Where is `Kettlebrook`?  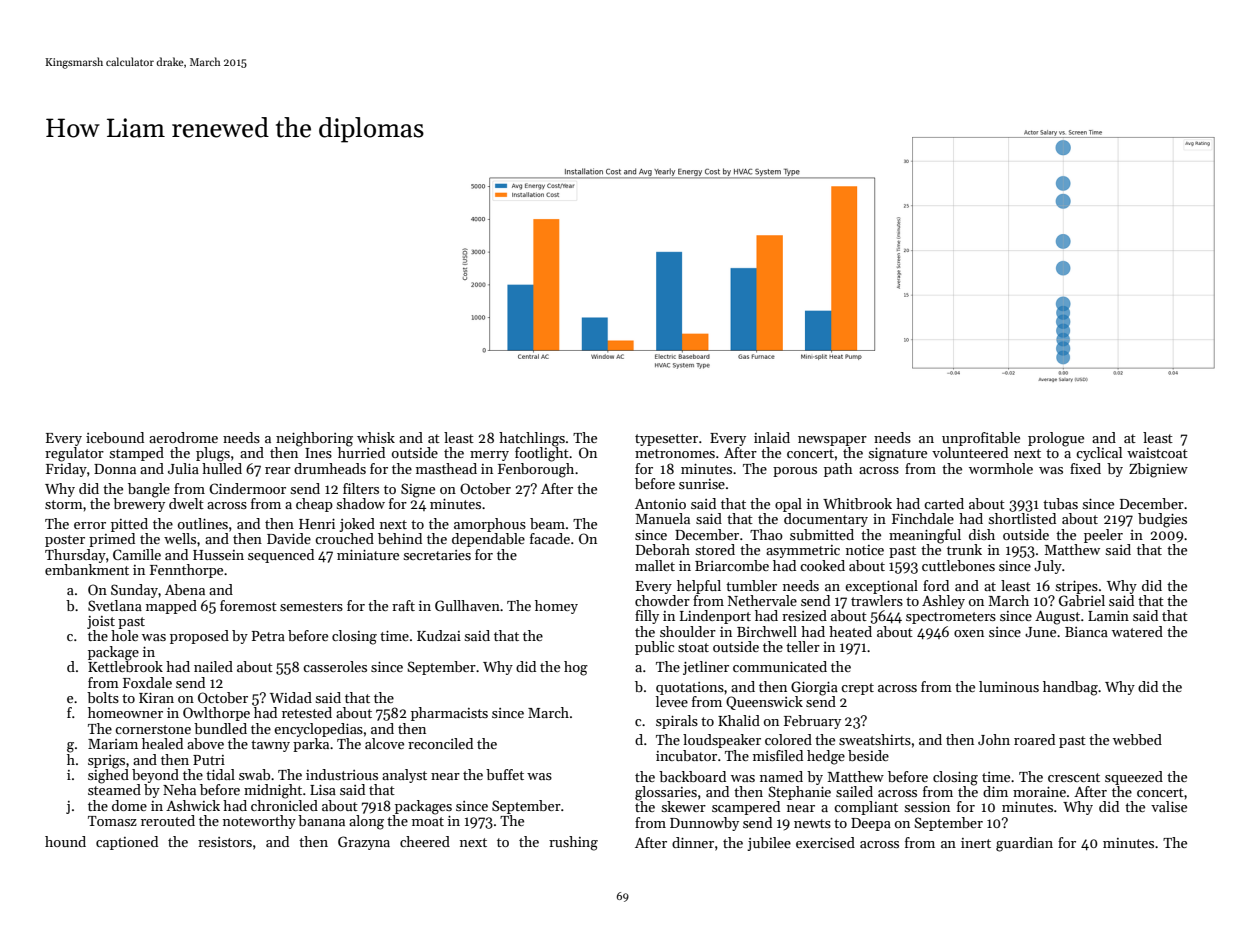 Kettlebrook is located at coordinates (125, 666).
